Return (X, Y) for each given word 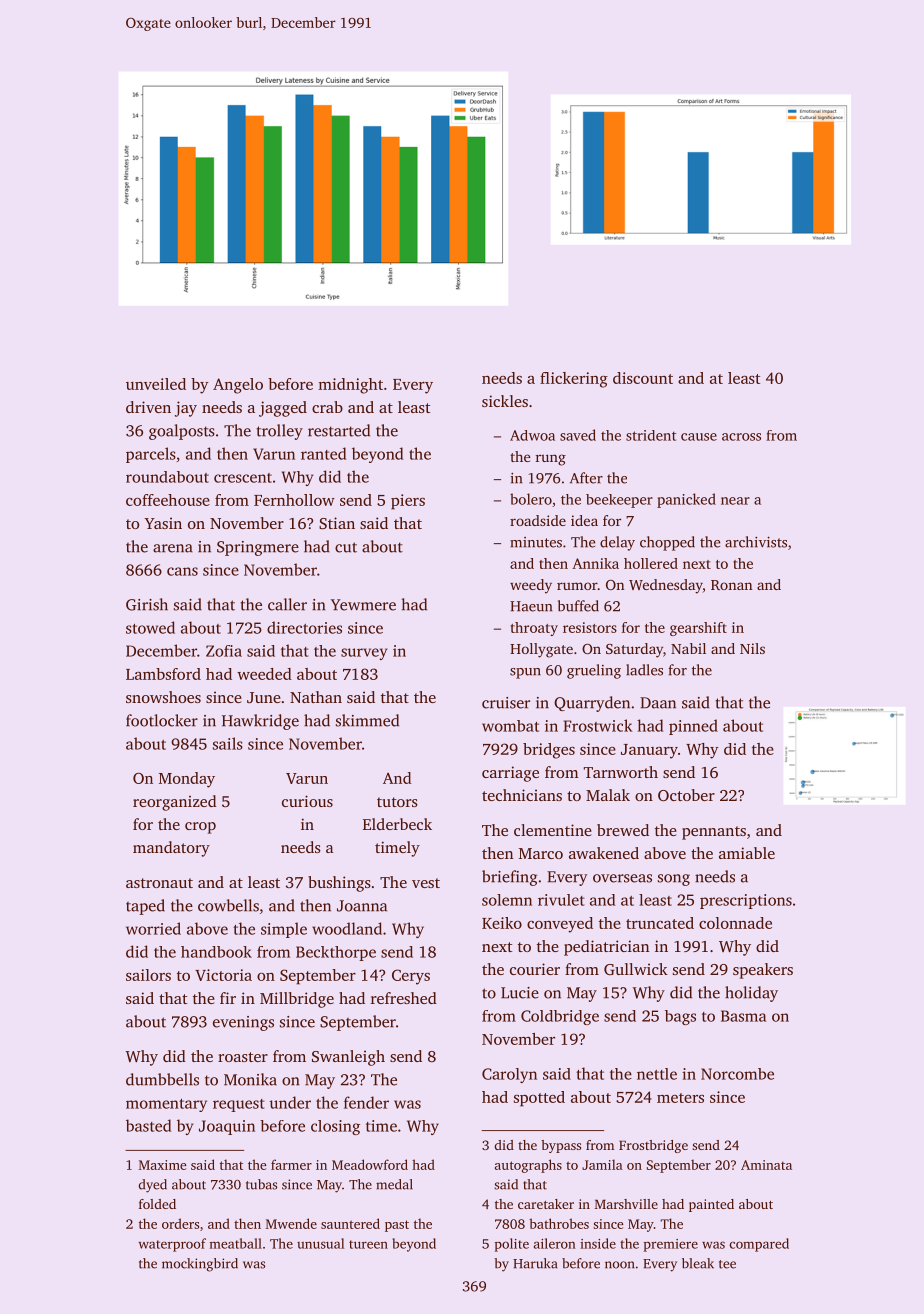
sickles (505, 401)
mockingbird (200, 1265)
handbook (216, 952)
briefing (509, 878)
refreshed (404, 998)
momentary (166, 1105)
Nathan (316, 697)
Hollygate (541, 650)
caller (287, 604)
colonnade (735, 923)
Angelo (238, 386)
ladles (644, 670)
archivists (756, 542)
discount (643, 378)
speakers (763, 971)
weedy (531, 586)
